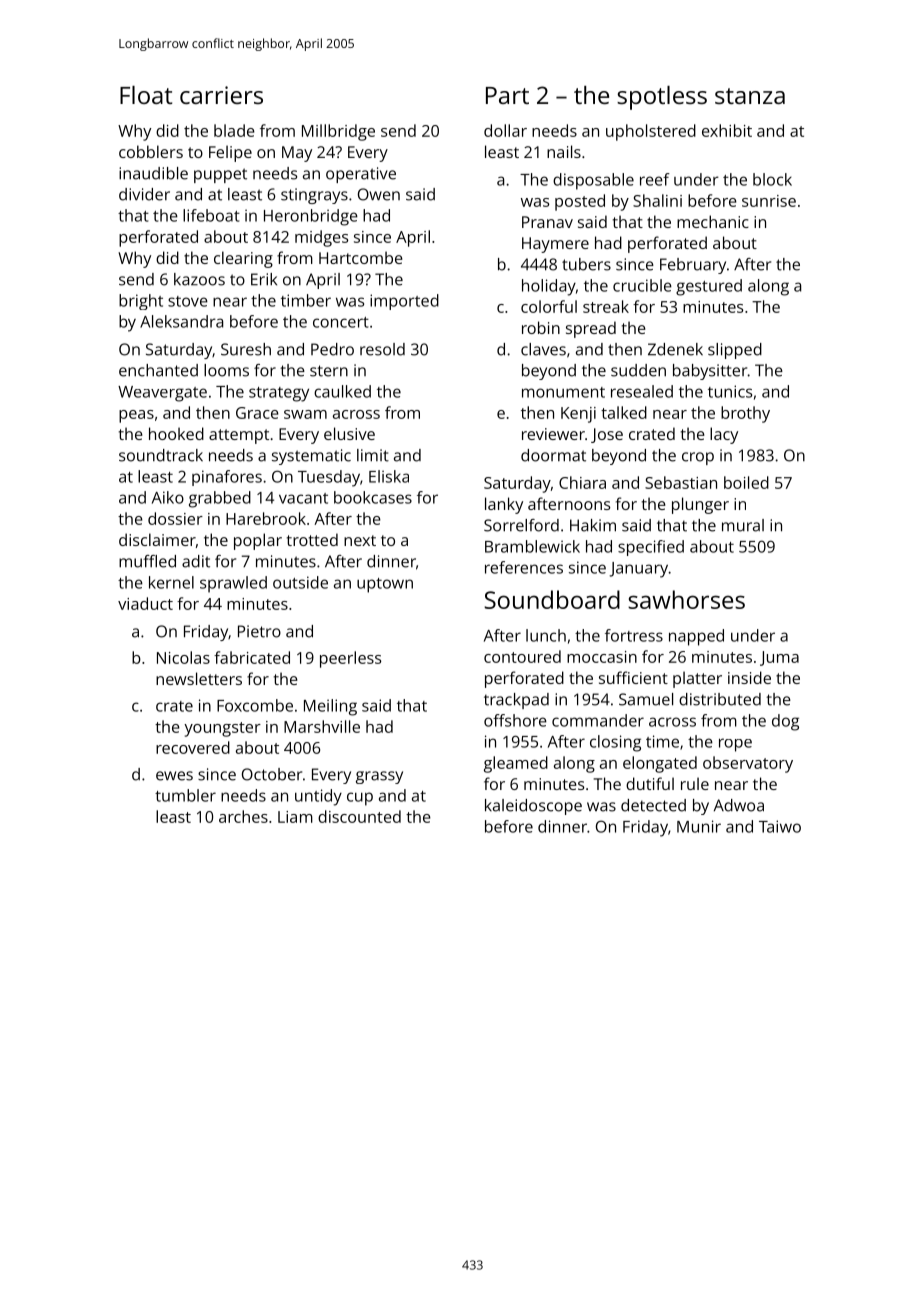 This image has width=924, height=1308. I want to click on ewes, so click(174, 776).
